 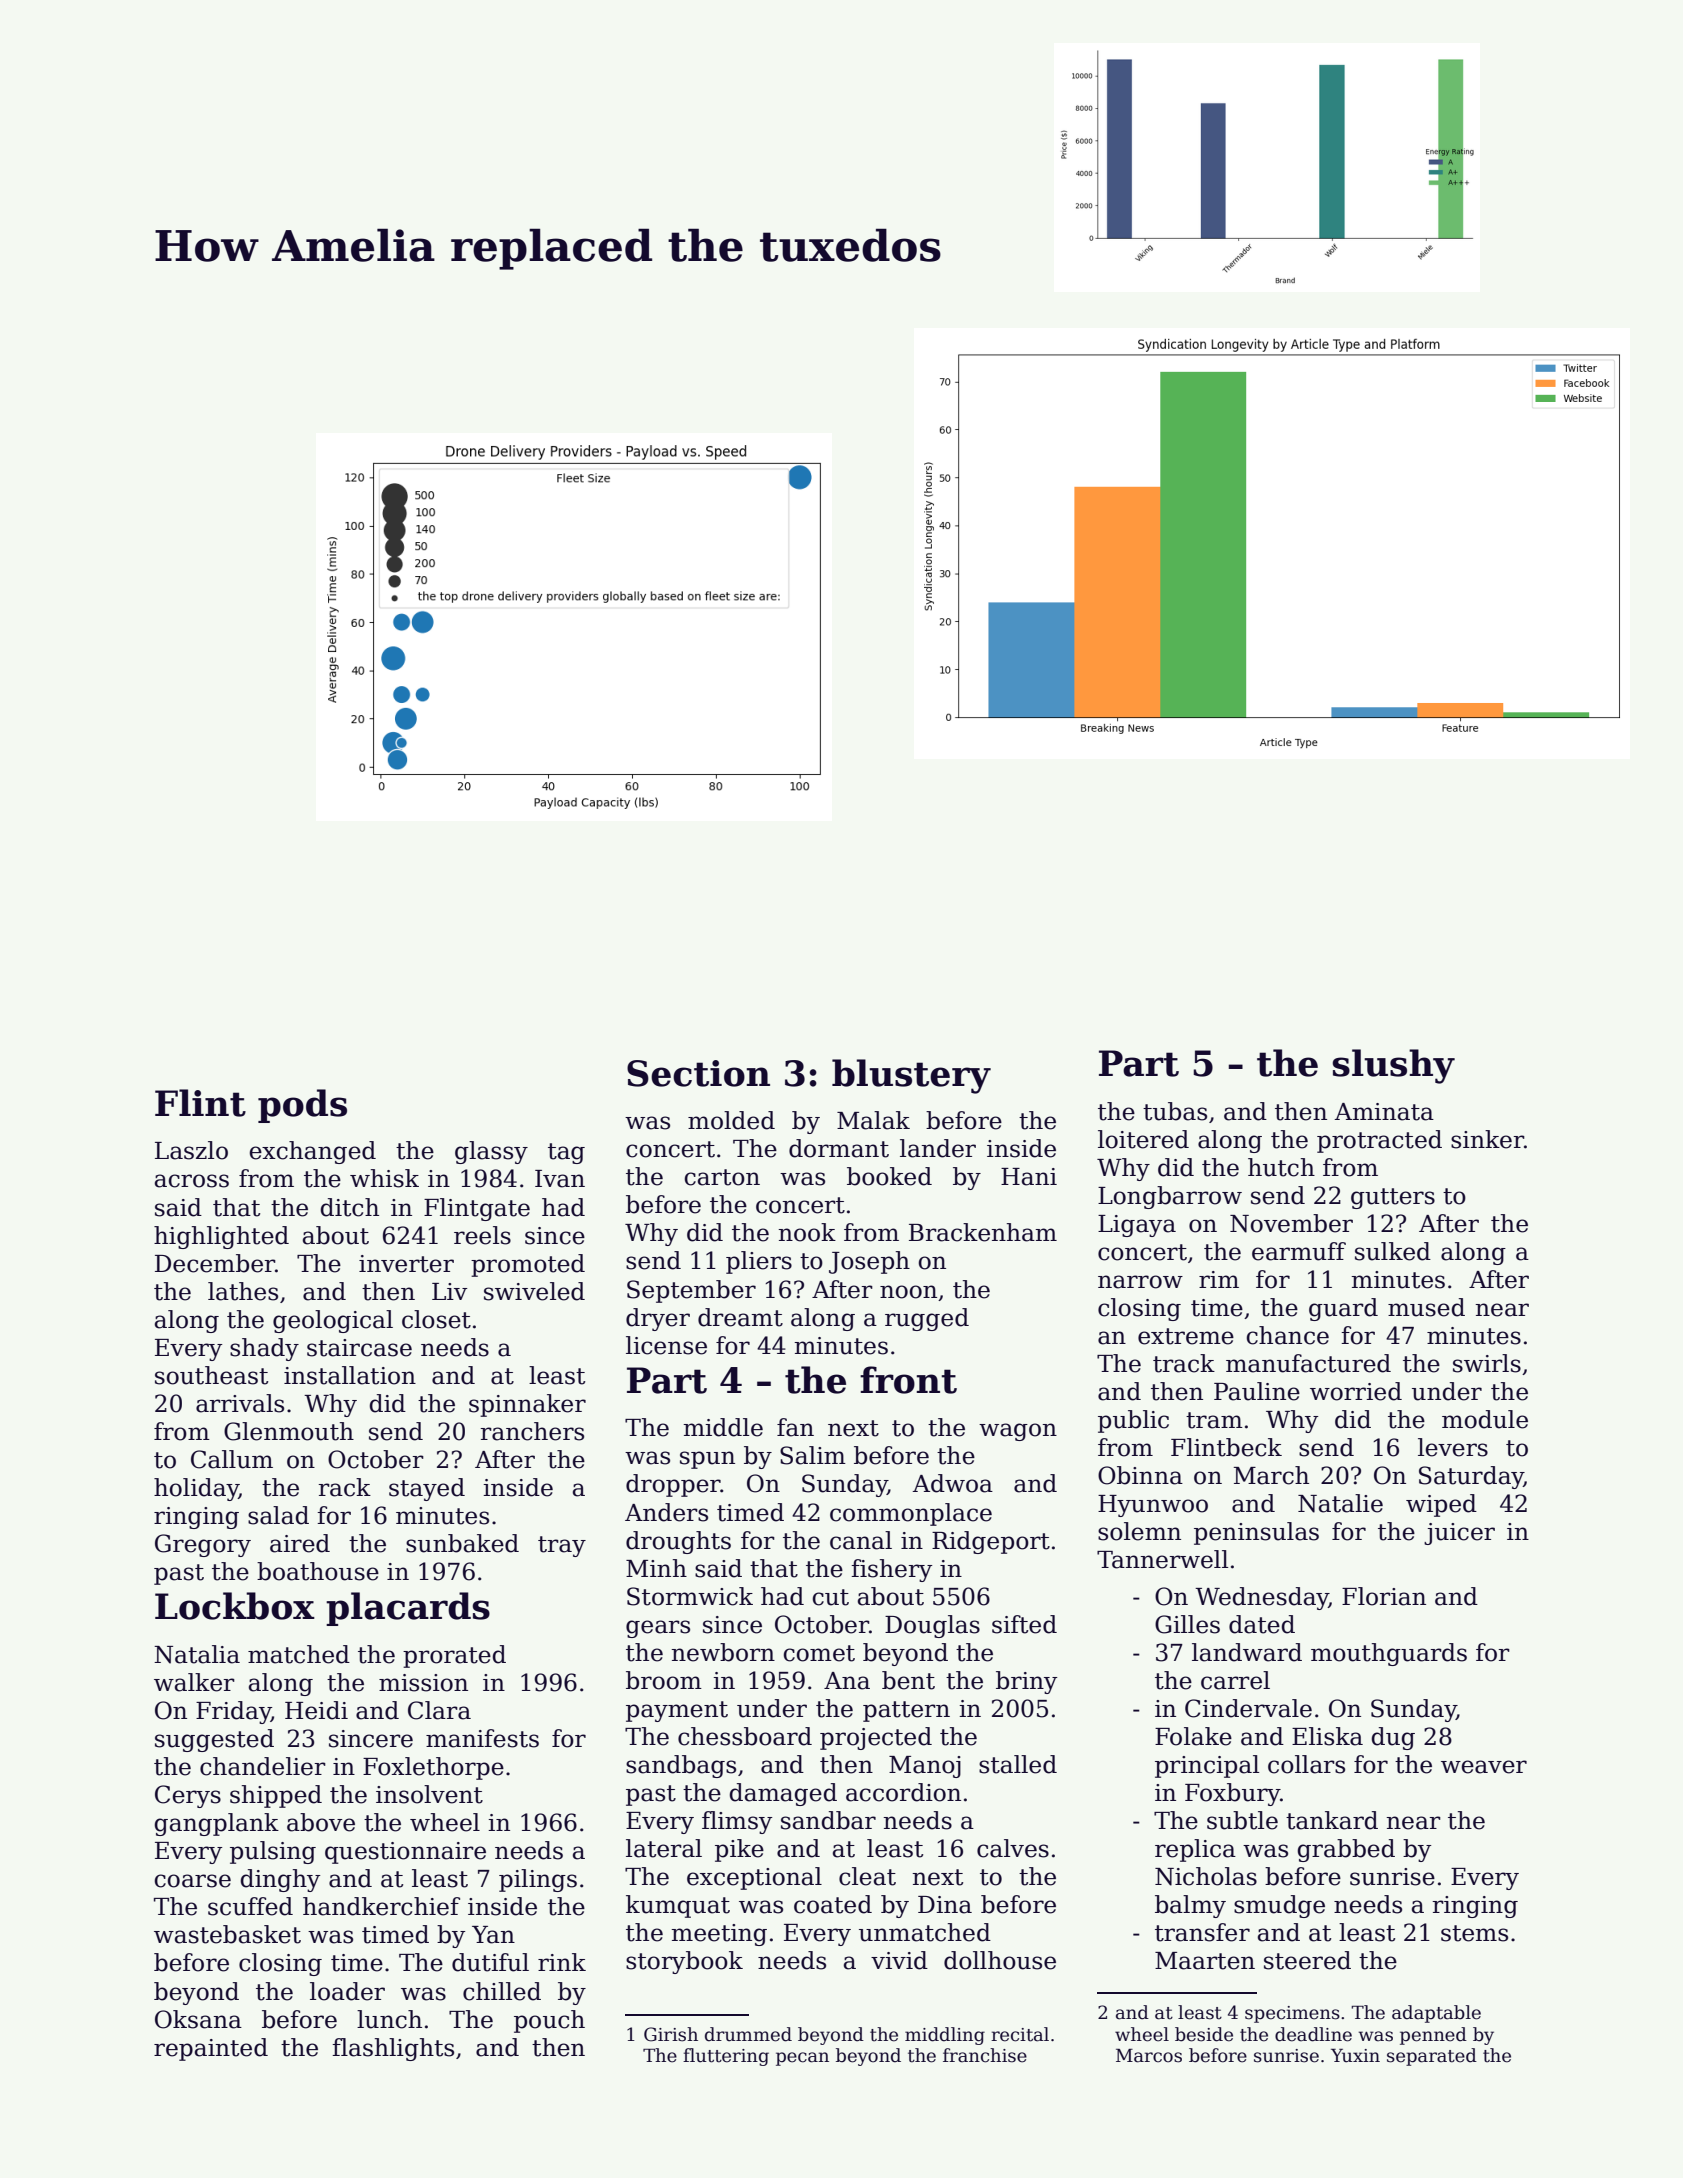 What do you see at coordinates (876, 1738) in the image?
I see `projected` at bounding box center [876, 1738].
